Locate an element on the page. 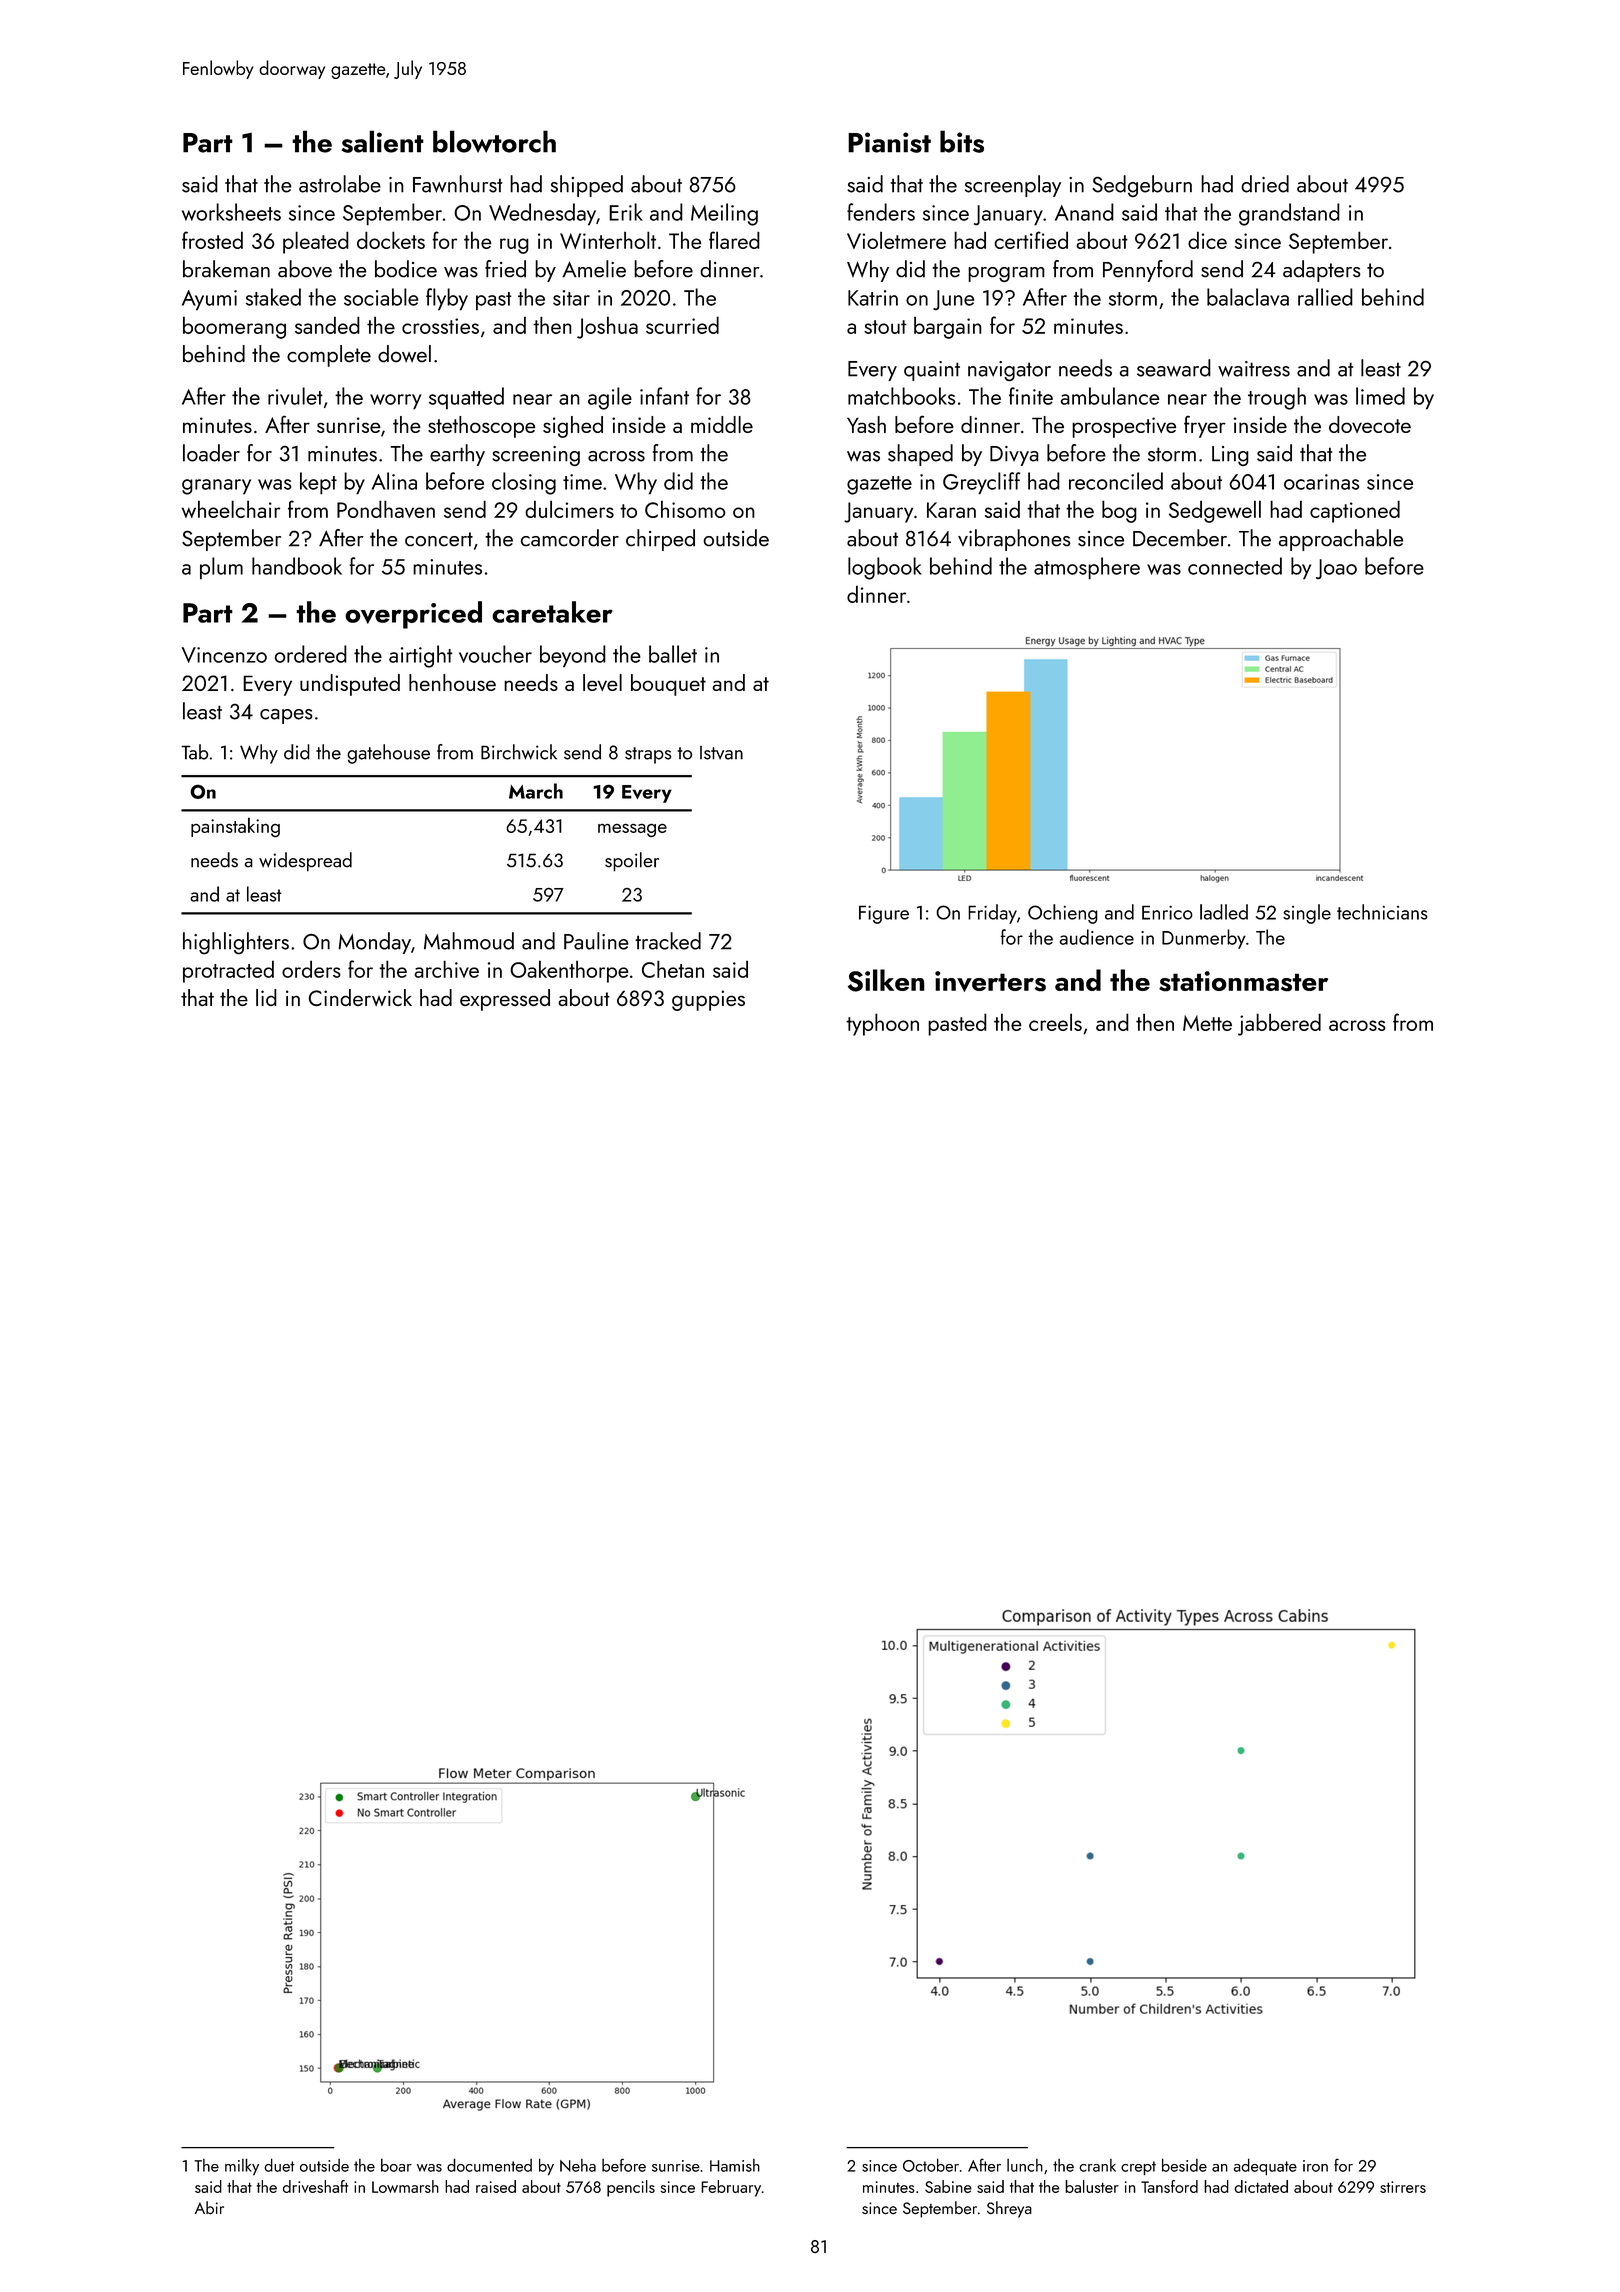 Image resolution: width=1620 pixels, height=2292 pixels. guppies is located at coordinates (708, 1000).
